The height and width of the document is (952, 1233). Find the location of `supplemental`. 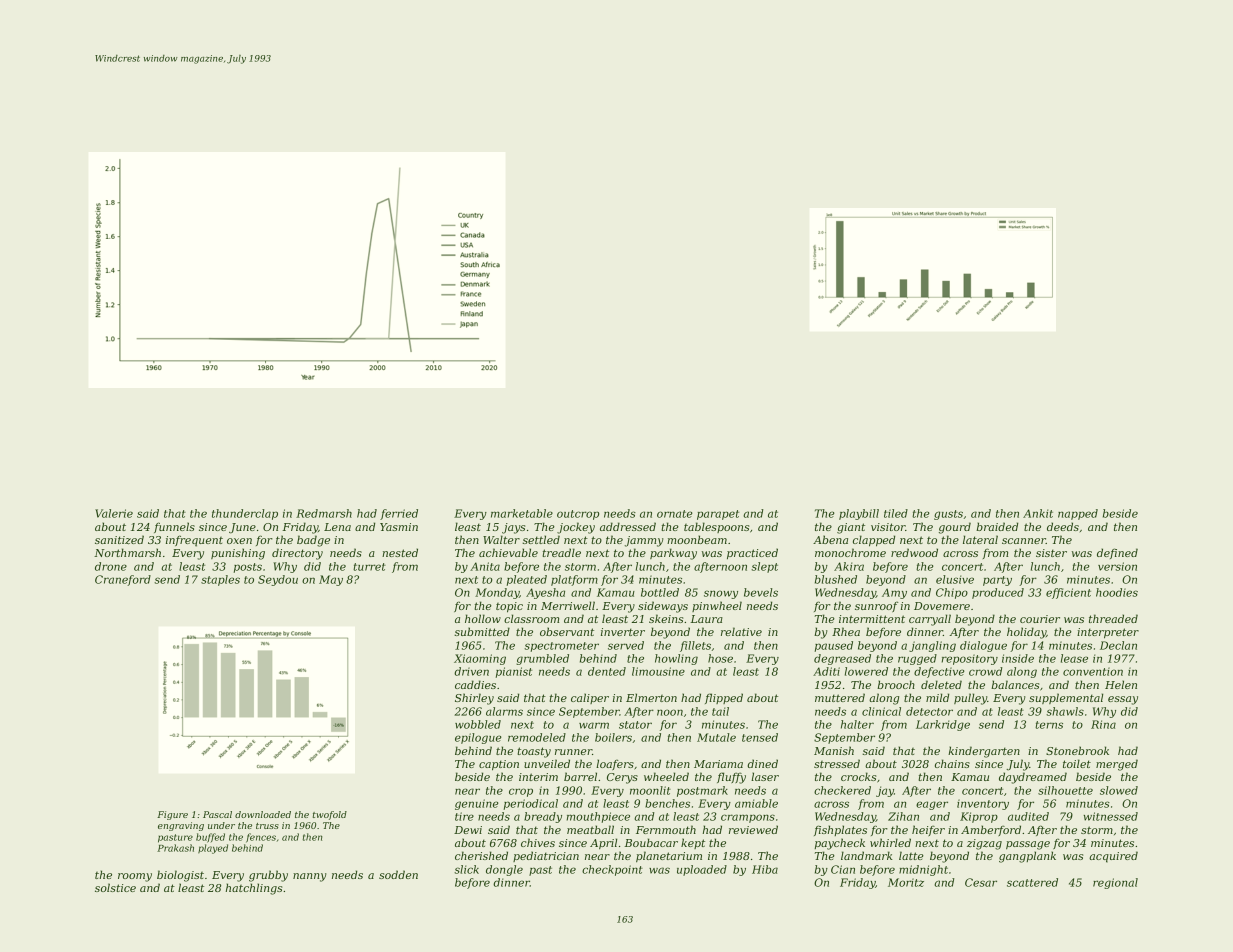

supplemental is located at coordinates (1066, 698).
